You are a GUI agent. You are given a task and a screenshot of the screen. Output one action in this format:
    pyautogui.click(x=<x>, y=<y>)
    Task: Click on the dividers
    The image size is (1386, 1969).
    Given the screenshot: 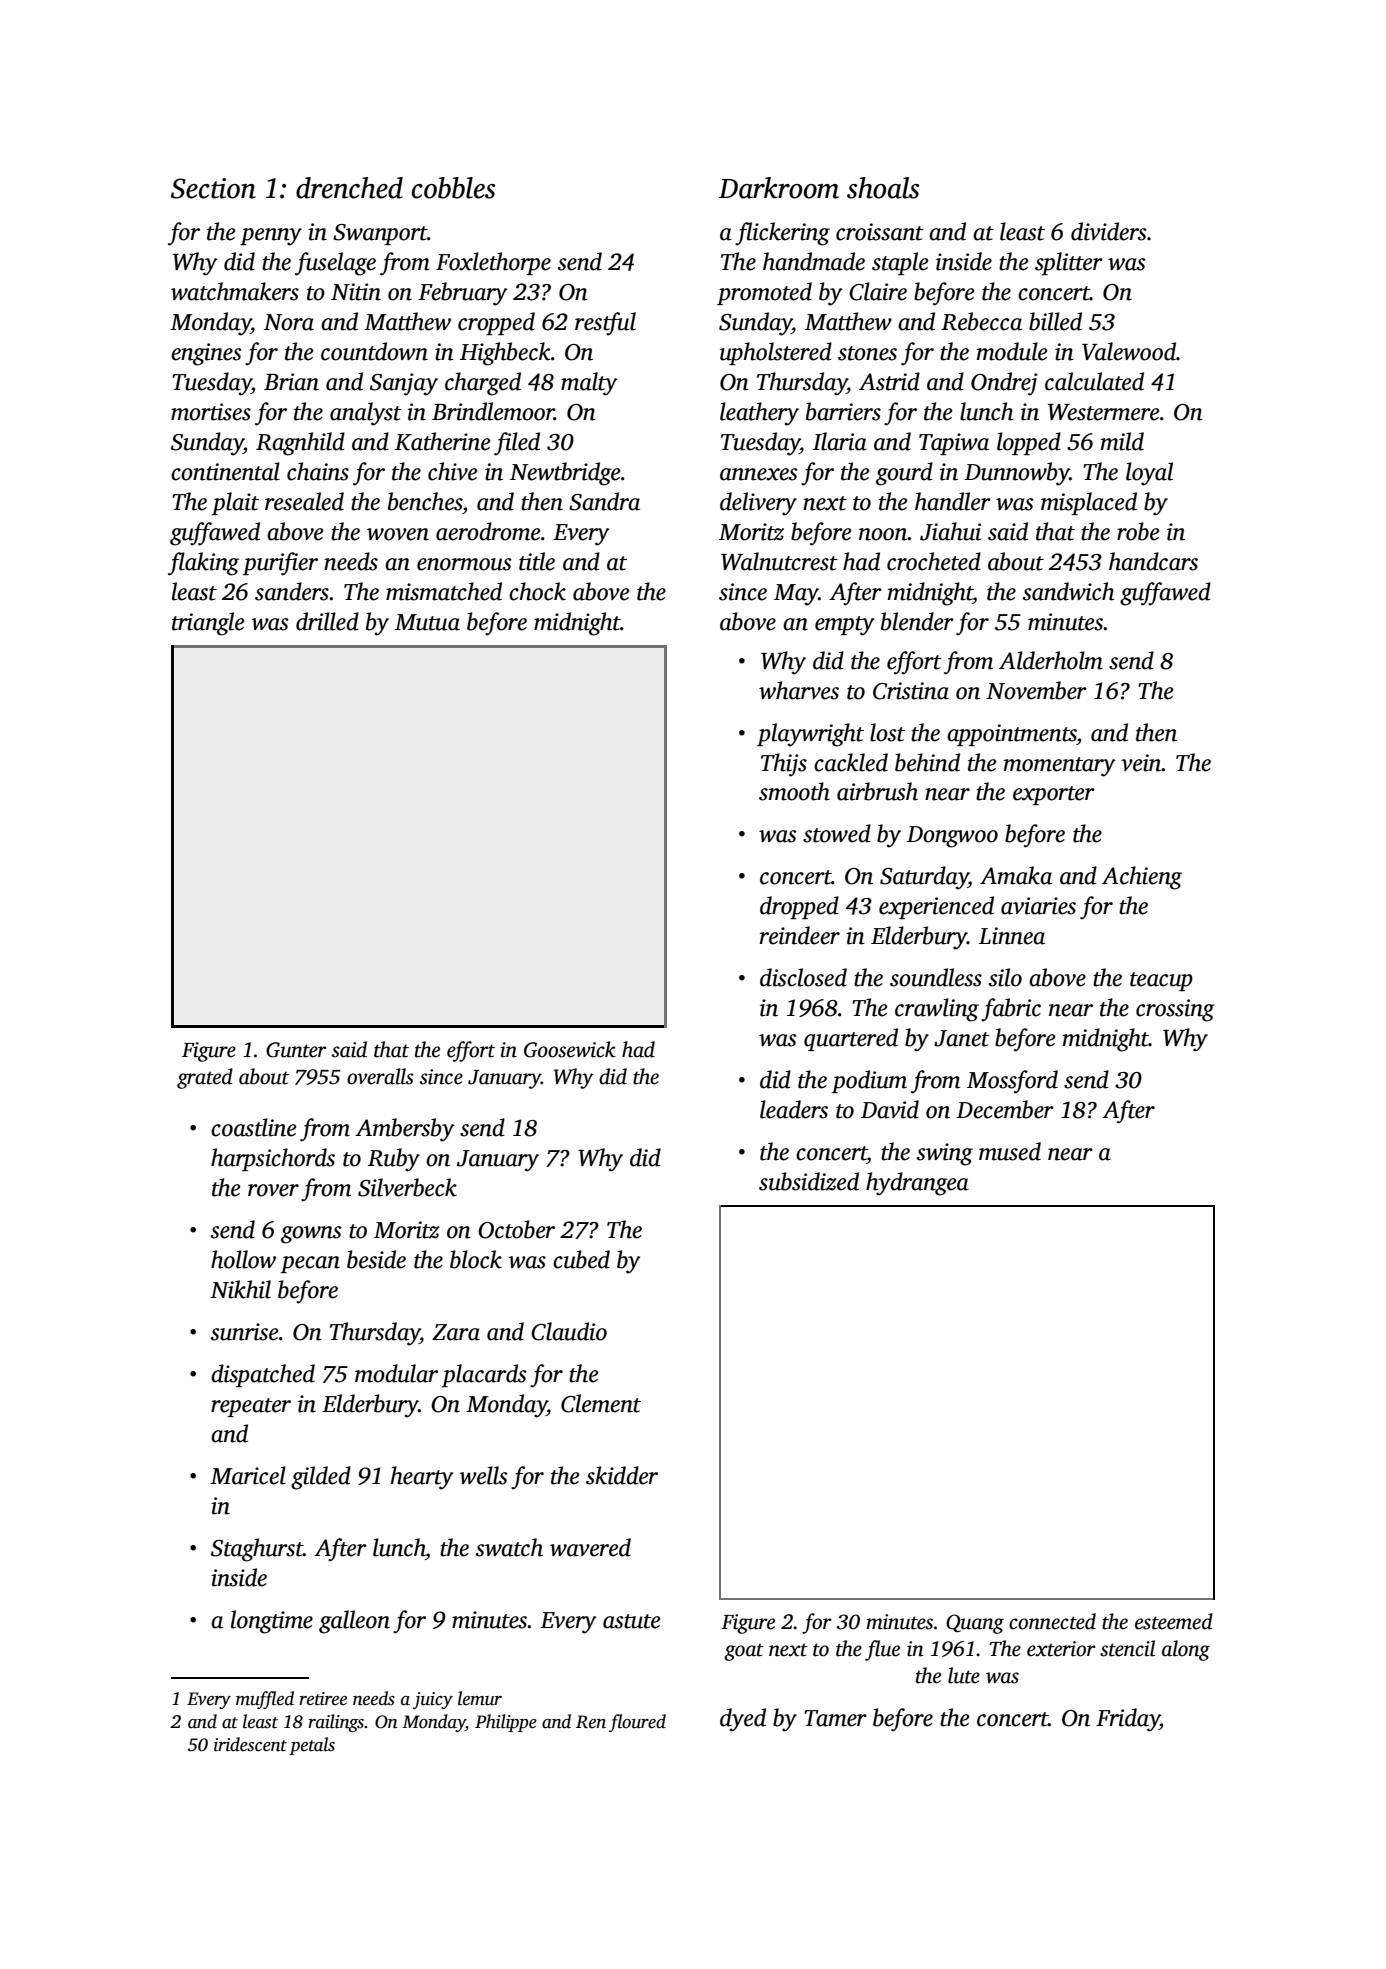 What is the action you would take?
    pyautogui.click(x=1109, y=231)
